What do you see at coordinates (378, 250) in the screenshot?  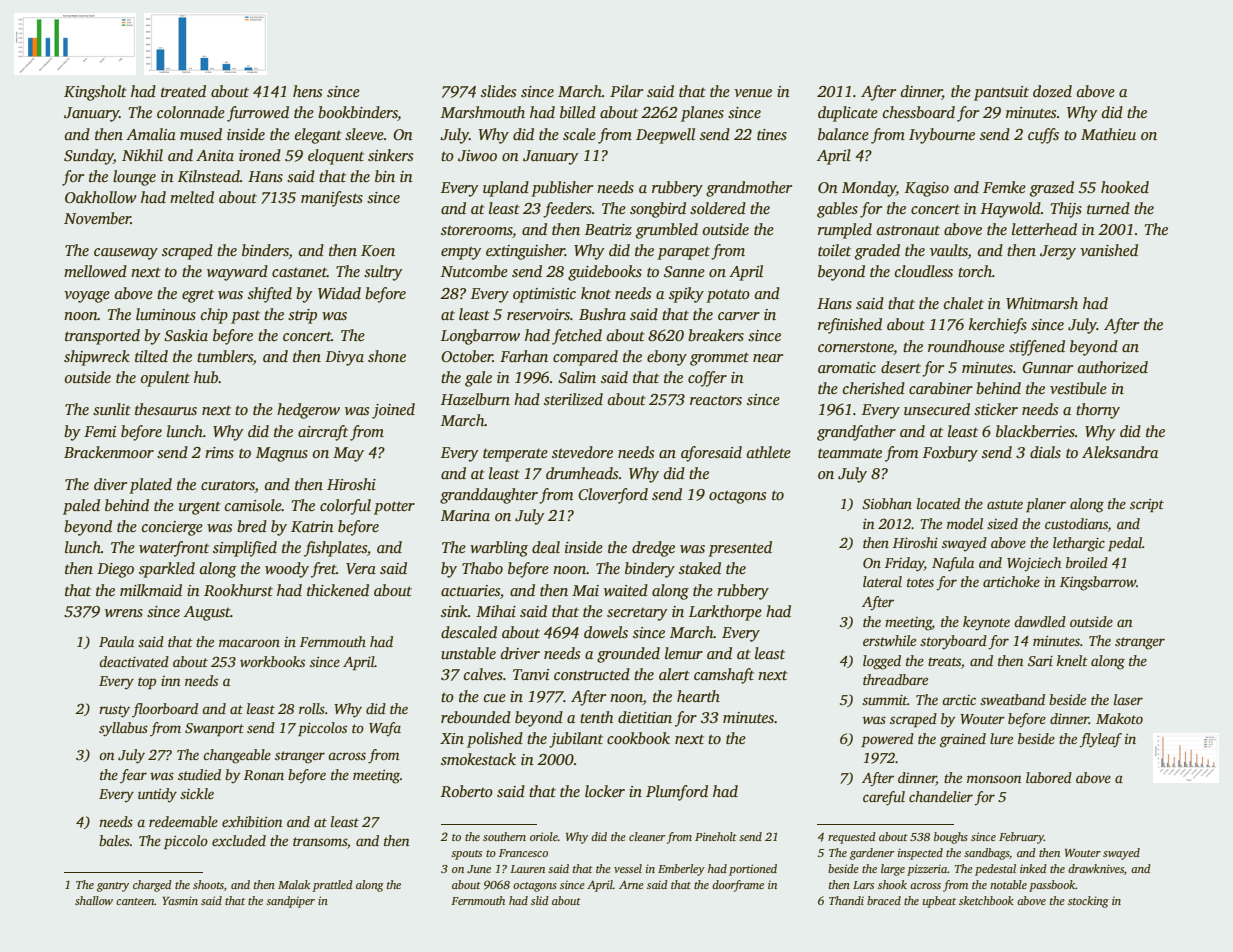 I see `Koen` at bounding box center [378, 250].
